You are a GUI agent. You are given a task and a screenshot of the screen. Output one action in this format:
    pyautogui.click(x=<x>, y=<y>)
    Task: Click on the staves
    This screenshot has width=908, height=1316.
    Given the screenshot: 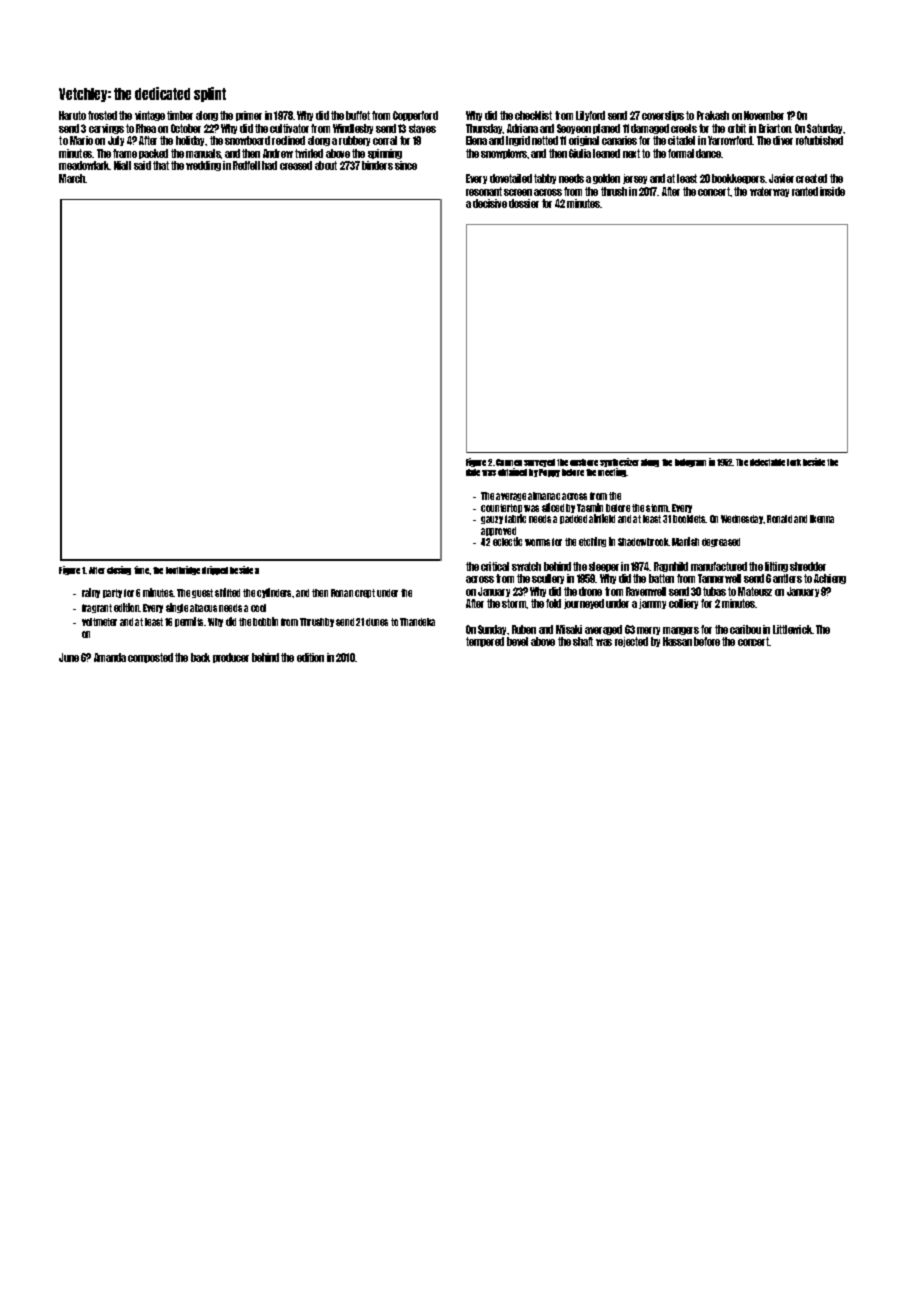 What is the action you would take?
    pyautogui.click(x=422, y=128)
